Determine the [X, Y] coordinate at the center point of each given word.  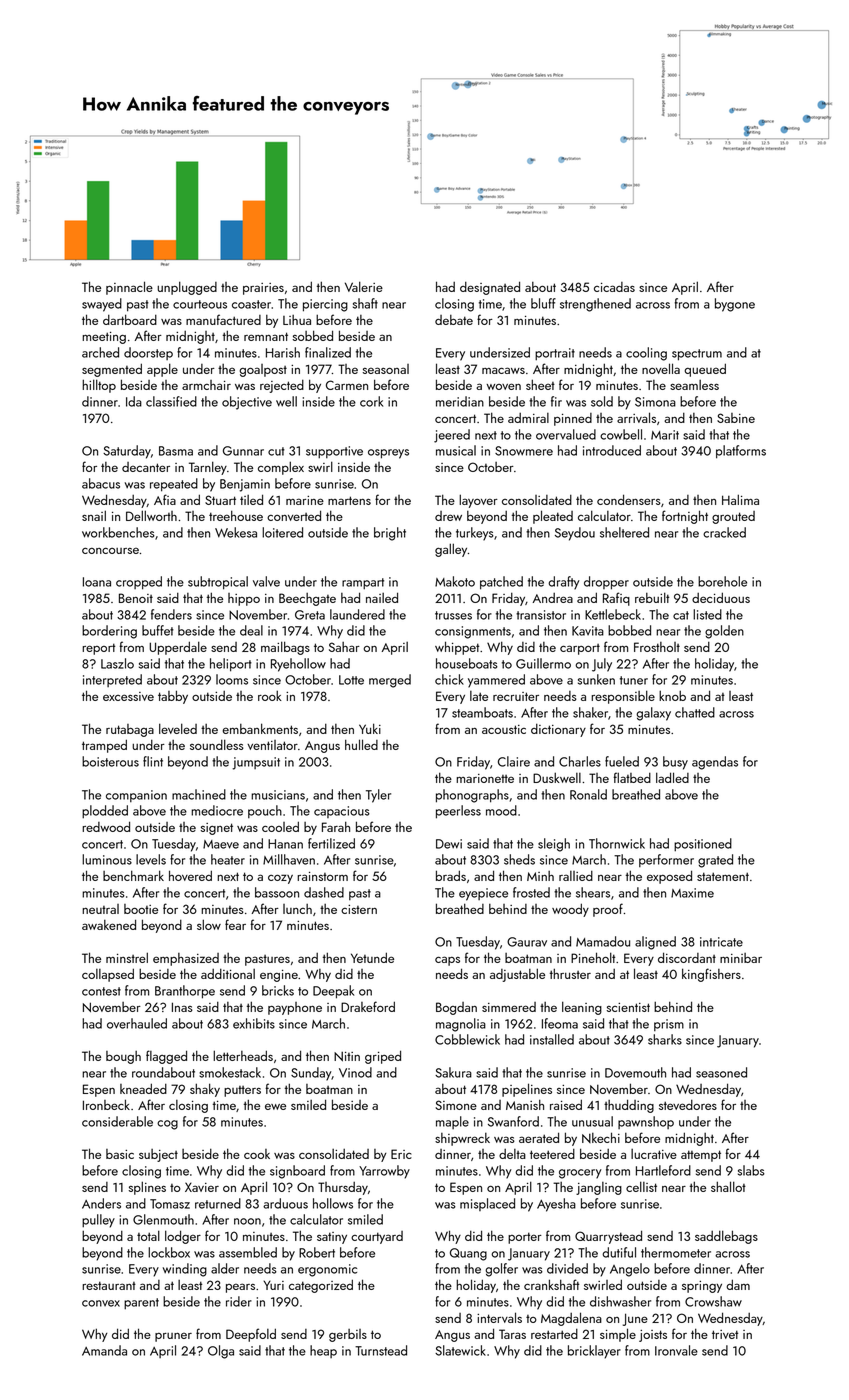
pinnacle [129, 288]
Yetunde [372, 957]
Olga [221, 1352]
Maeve [221, 844]
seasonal [386, 369]
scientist [628, 1007]
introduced [612, 450]
